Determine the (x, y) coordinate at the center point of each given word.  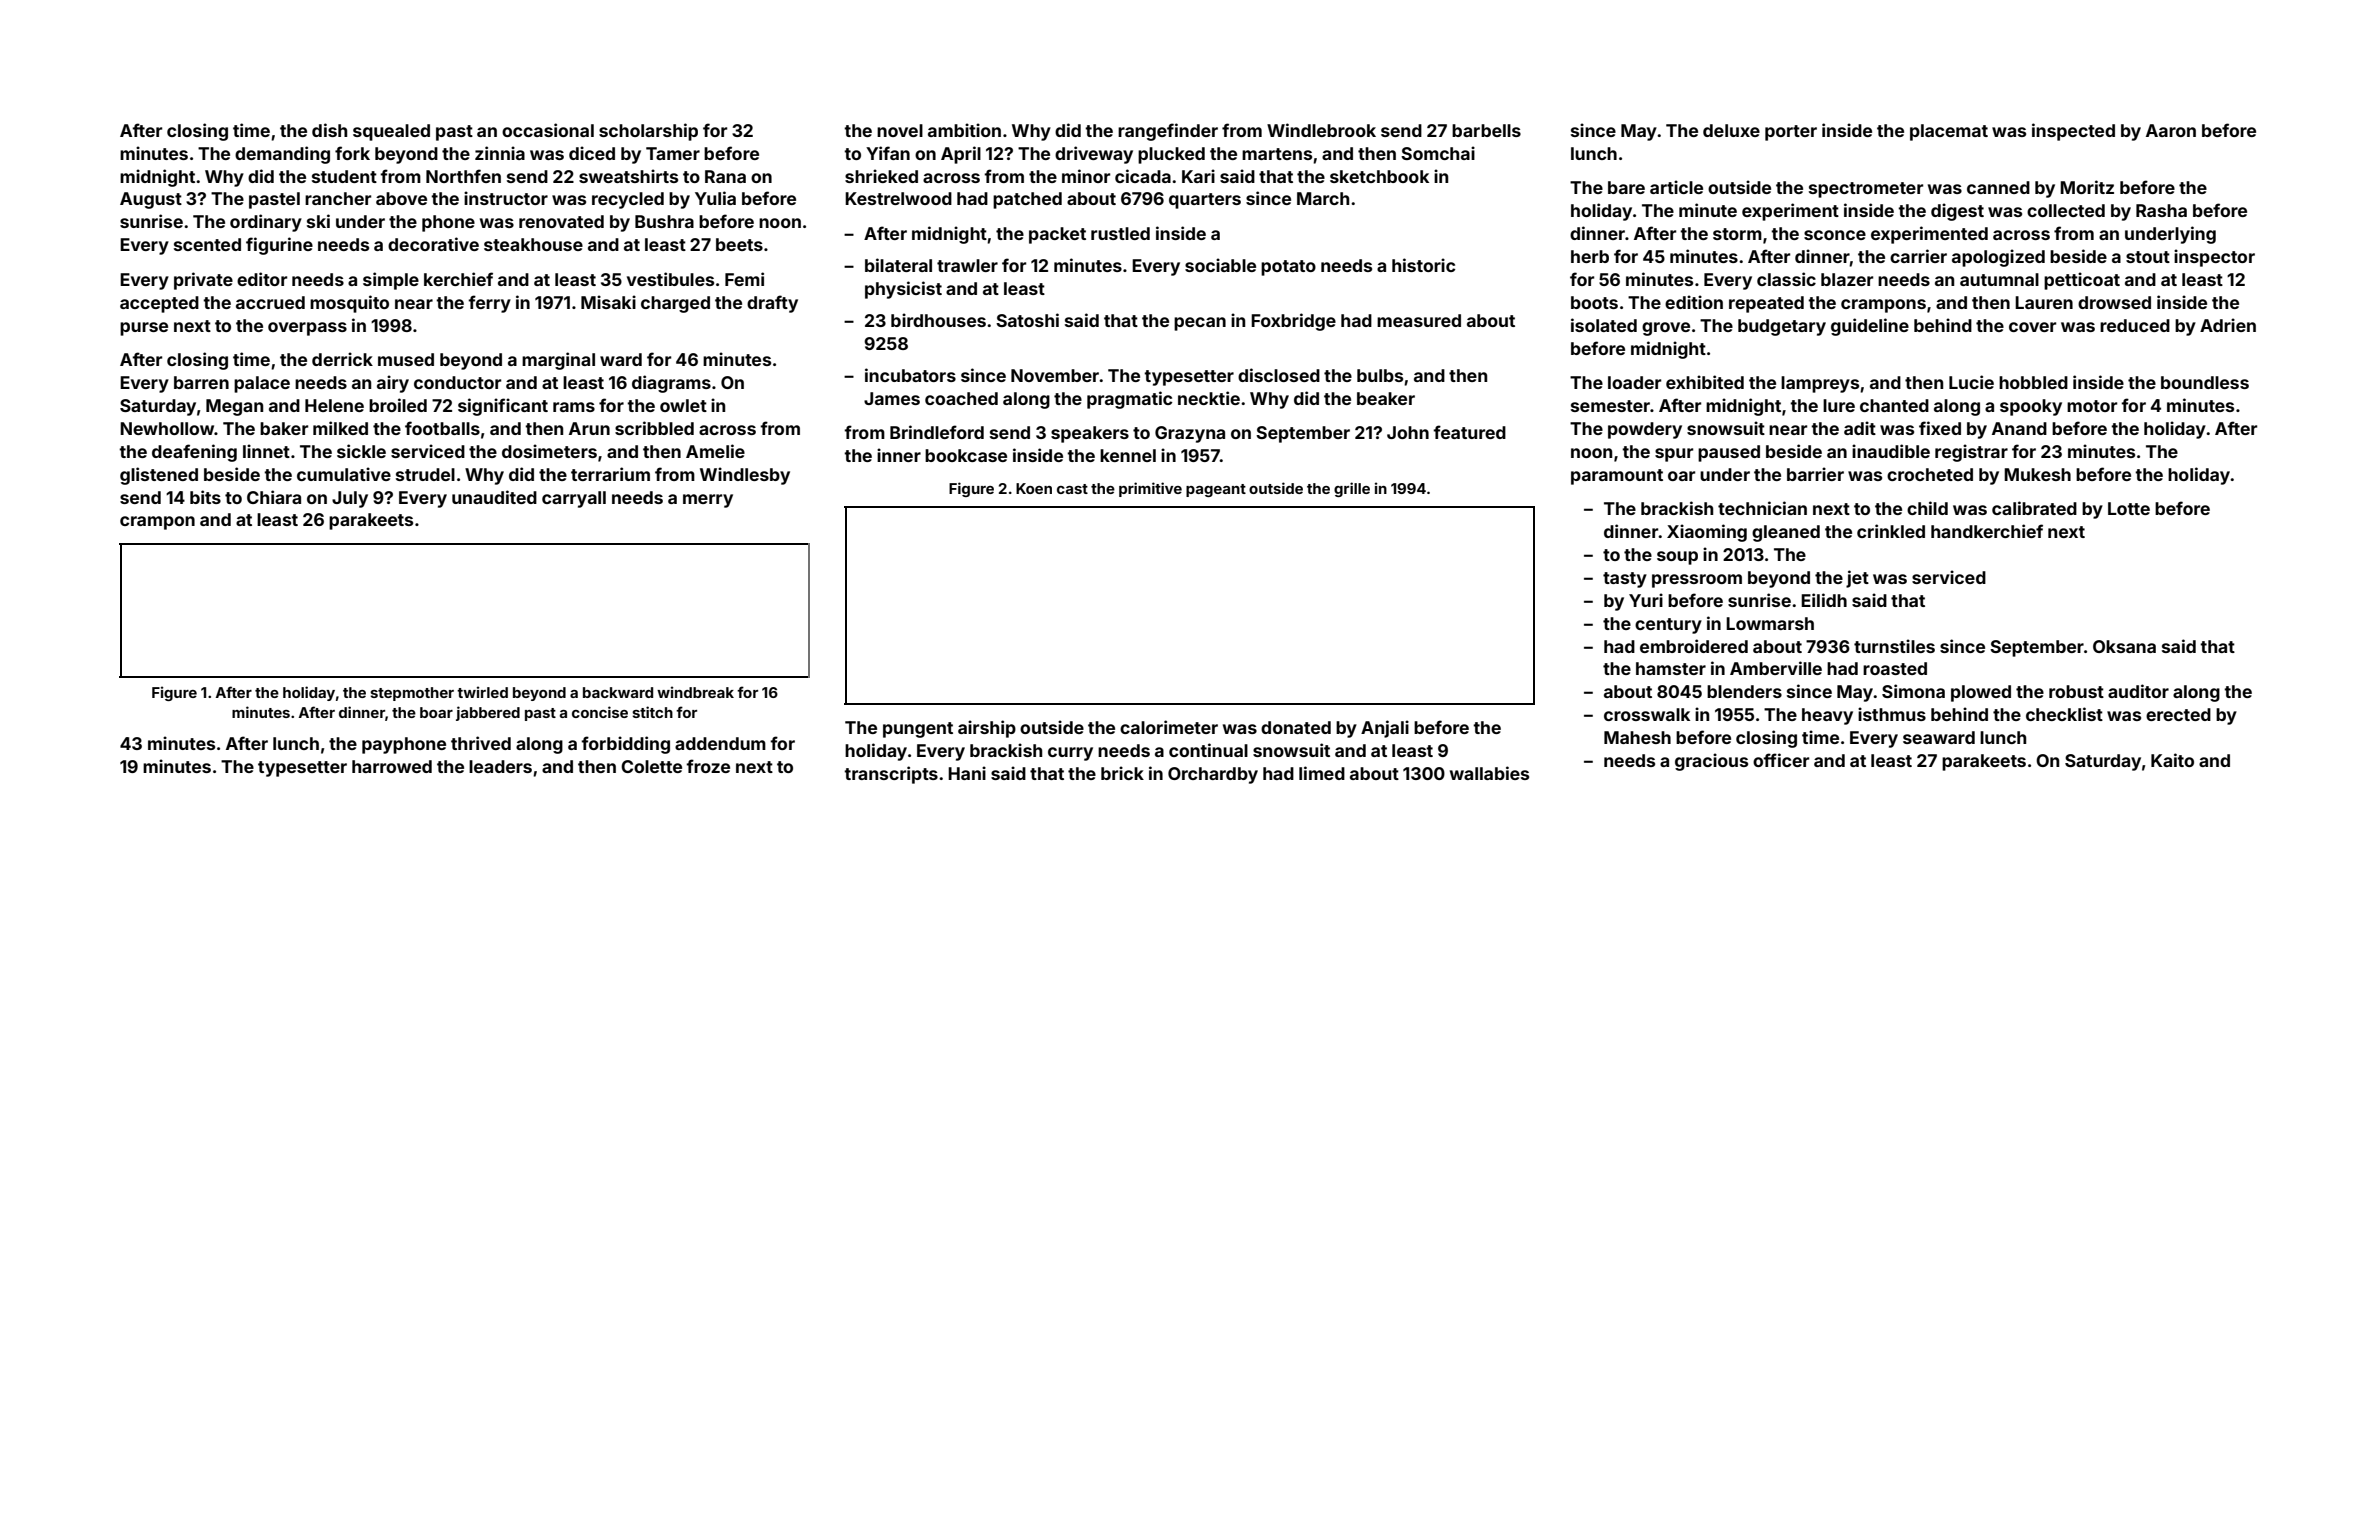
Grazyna (1190, 434)
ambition (964, 130)
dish (329, 130)
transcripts (891, 775)
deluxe (1731, 130)
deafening (194, 453)
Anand (2019, 428)
